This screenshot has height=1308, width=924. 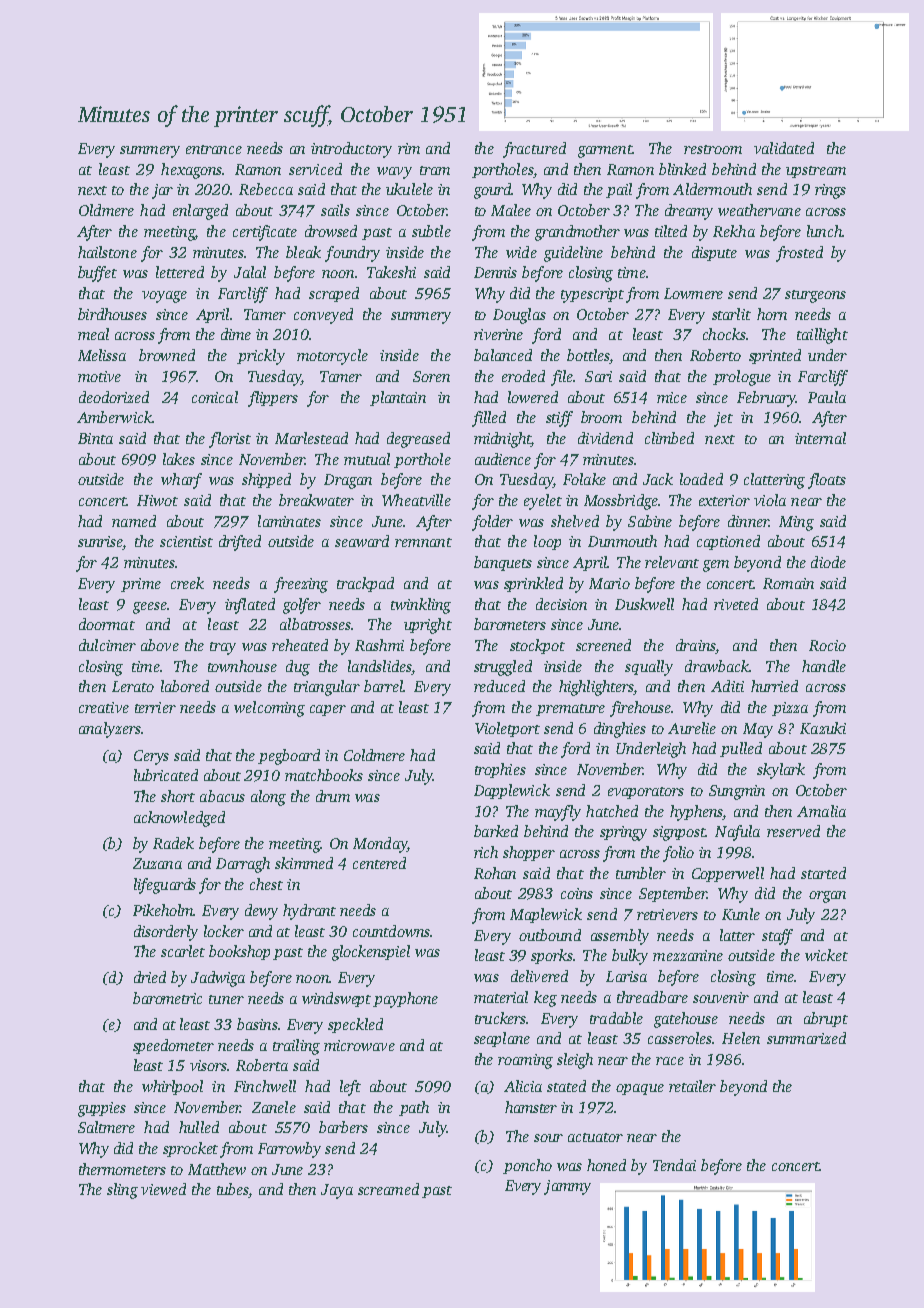 What do you see at coordinates (498, 334) in the screenshot?
I see `riverine` at bounding box center [498, 334].
